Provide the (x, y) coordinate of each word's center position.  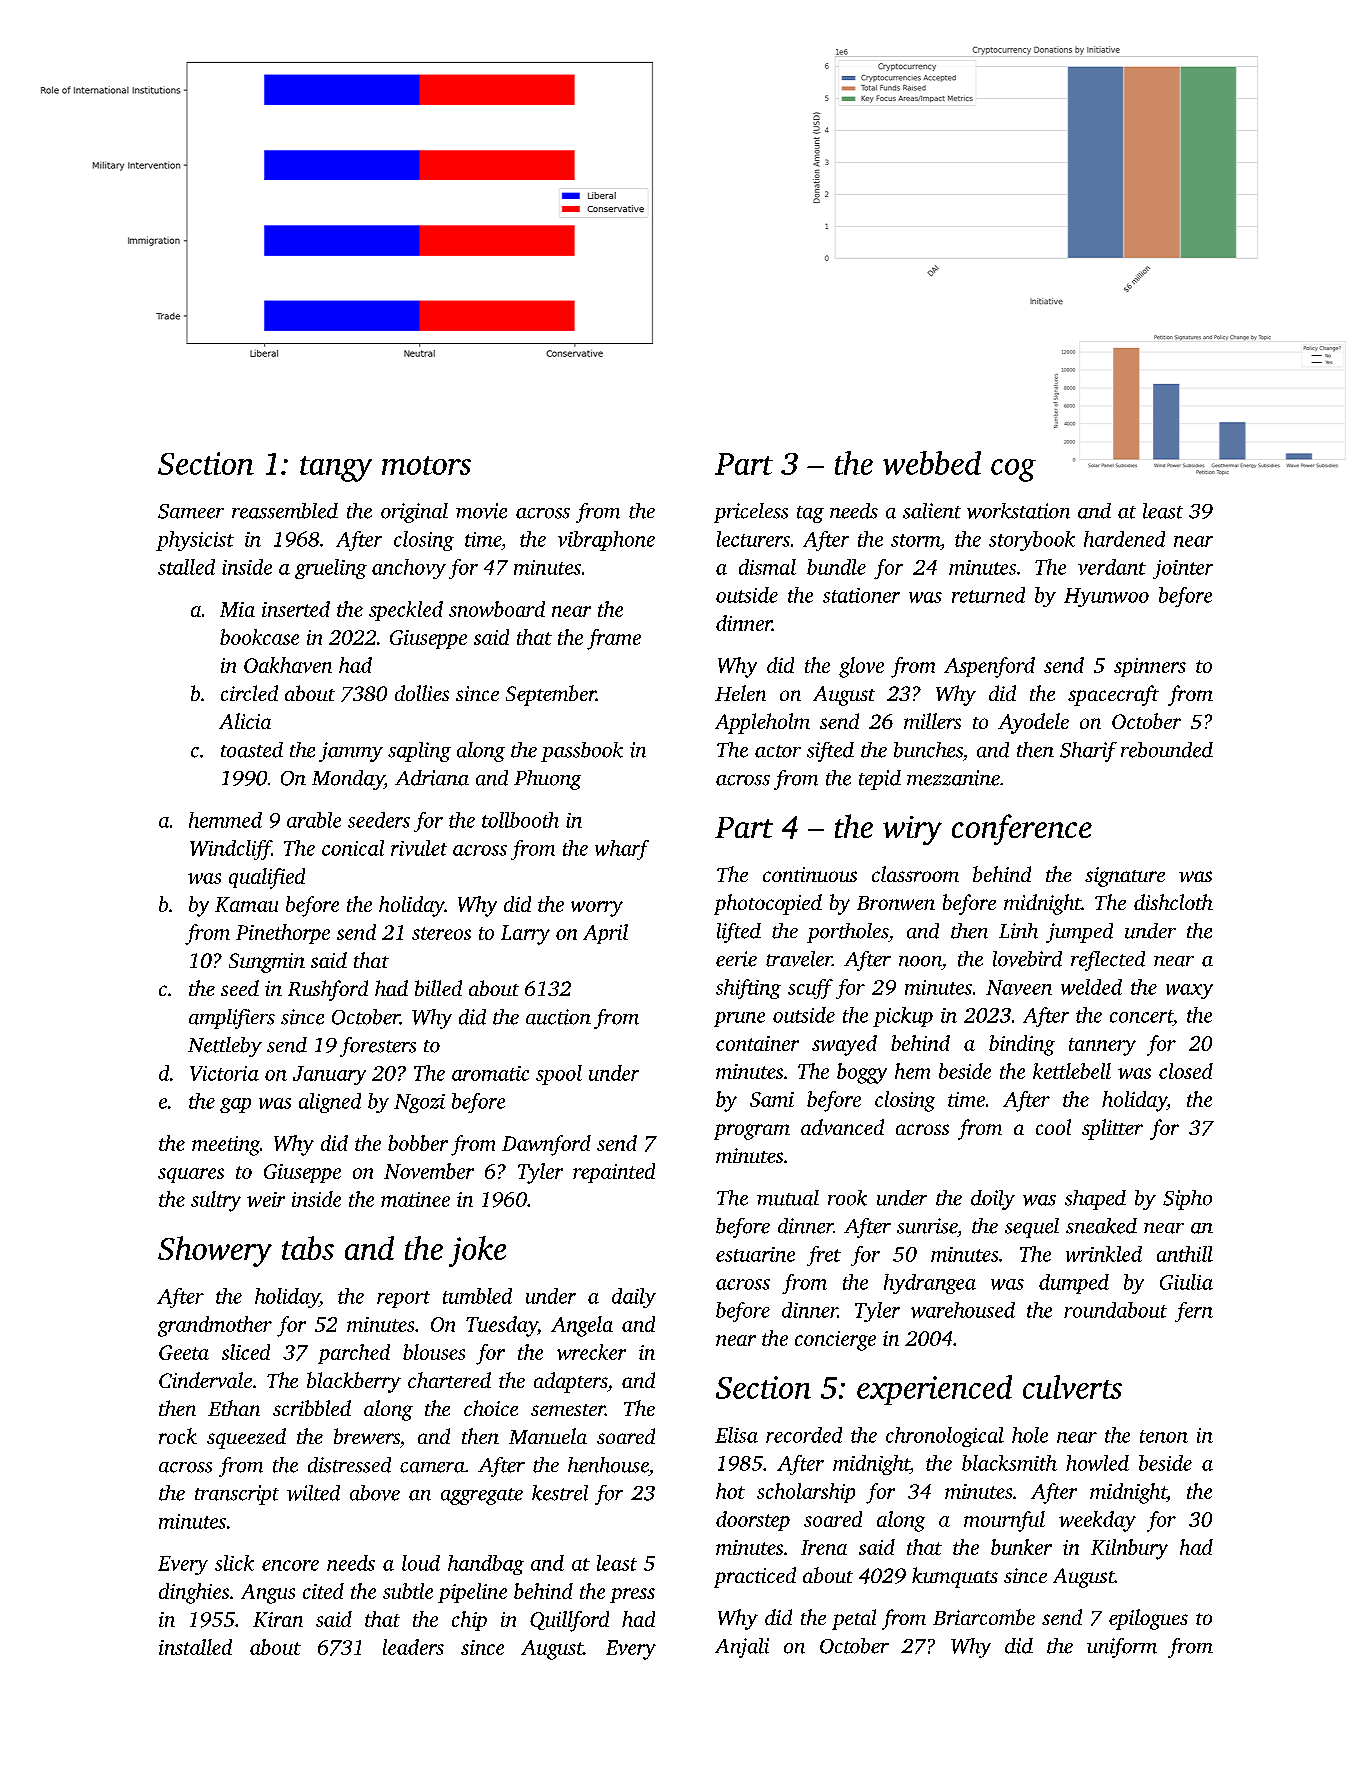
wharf (622, 850)
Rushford (328, 990)
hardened (1124, 539)
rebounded (1167, 750)
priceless (751, 513)
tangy (336, 469)
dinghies (194, 1593)
